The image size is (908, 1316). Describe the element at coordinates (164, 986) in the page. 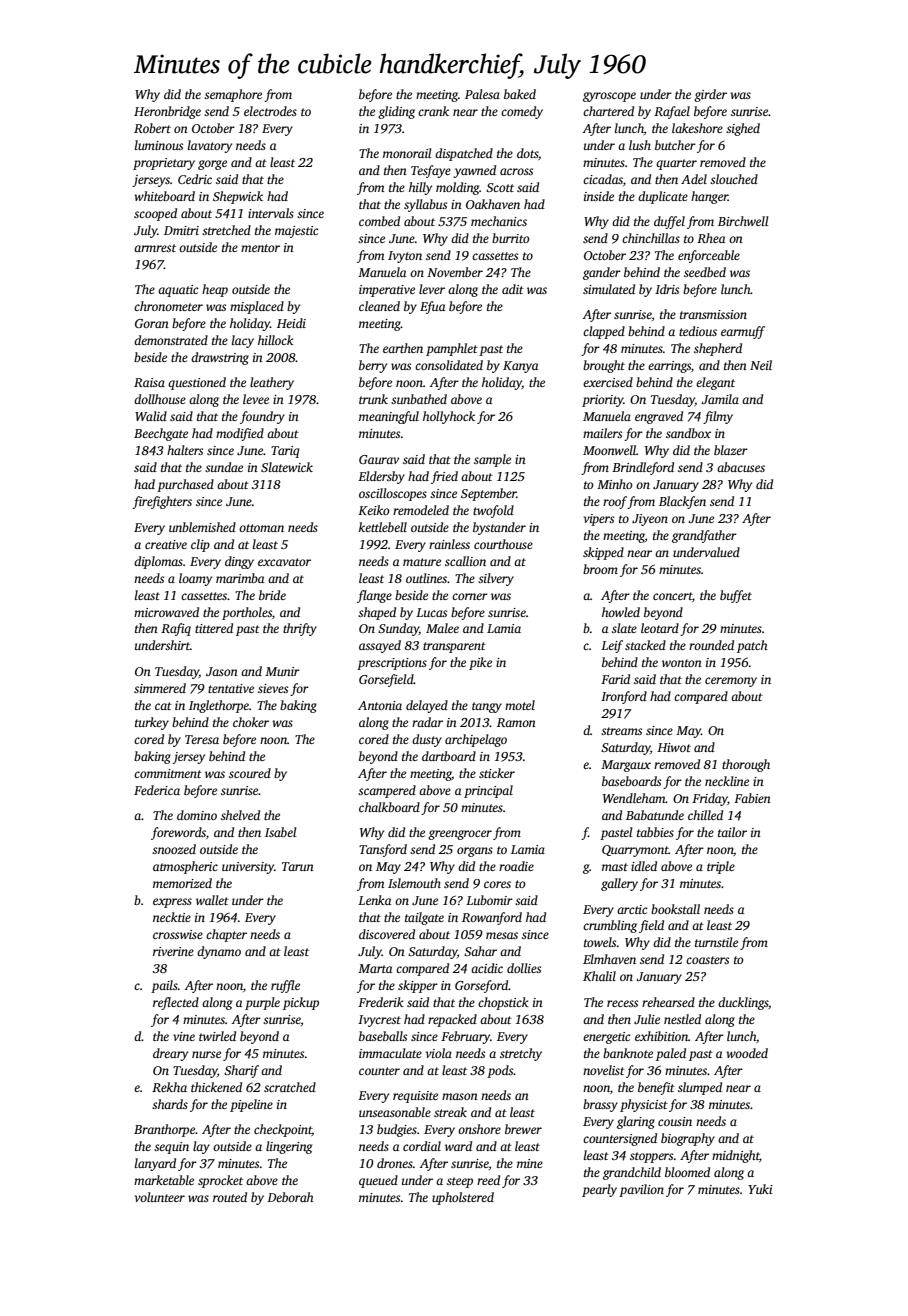

I see `pails` at that location.
